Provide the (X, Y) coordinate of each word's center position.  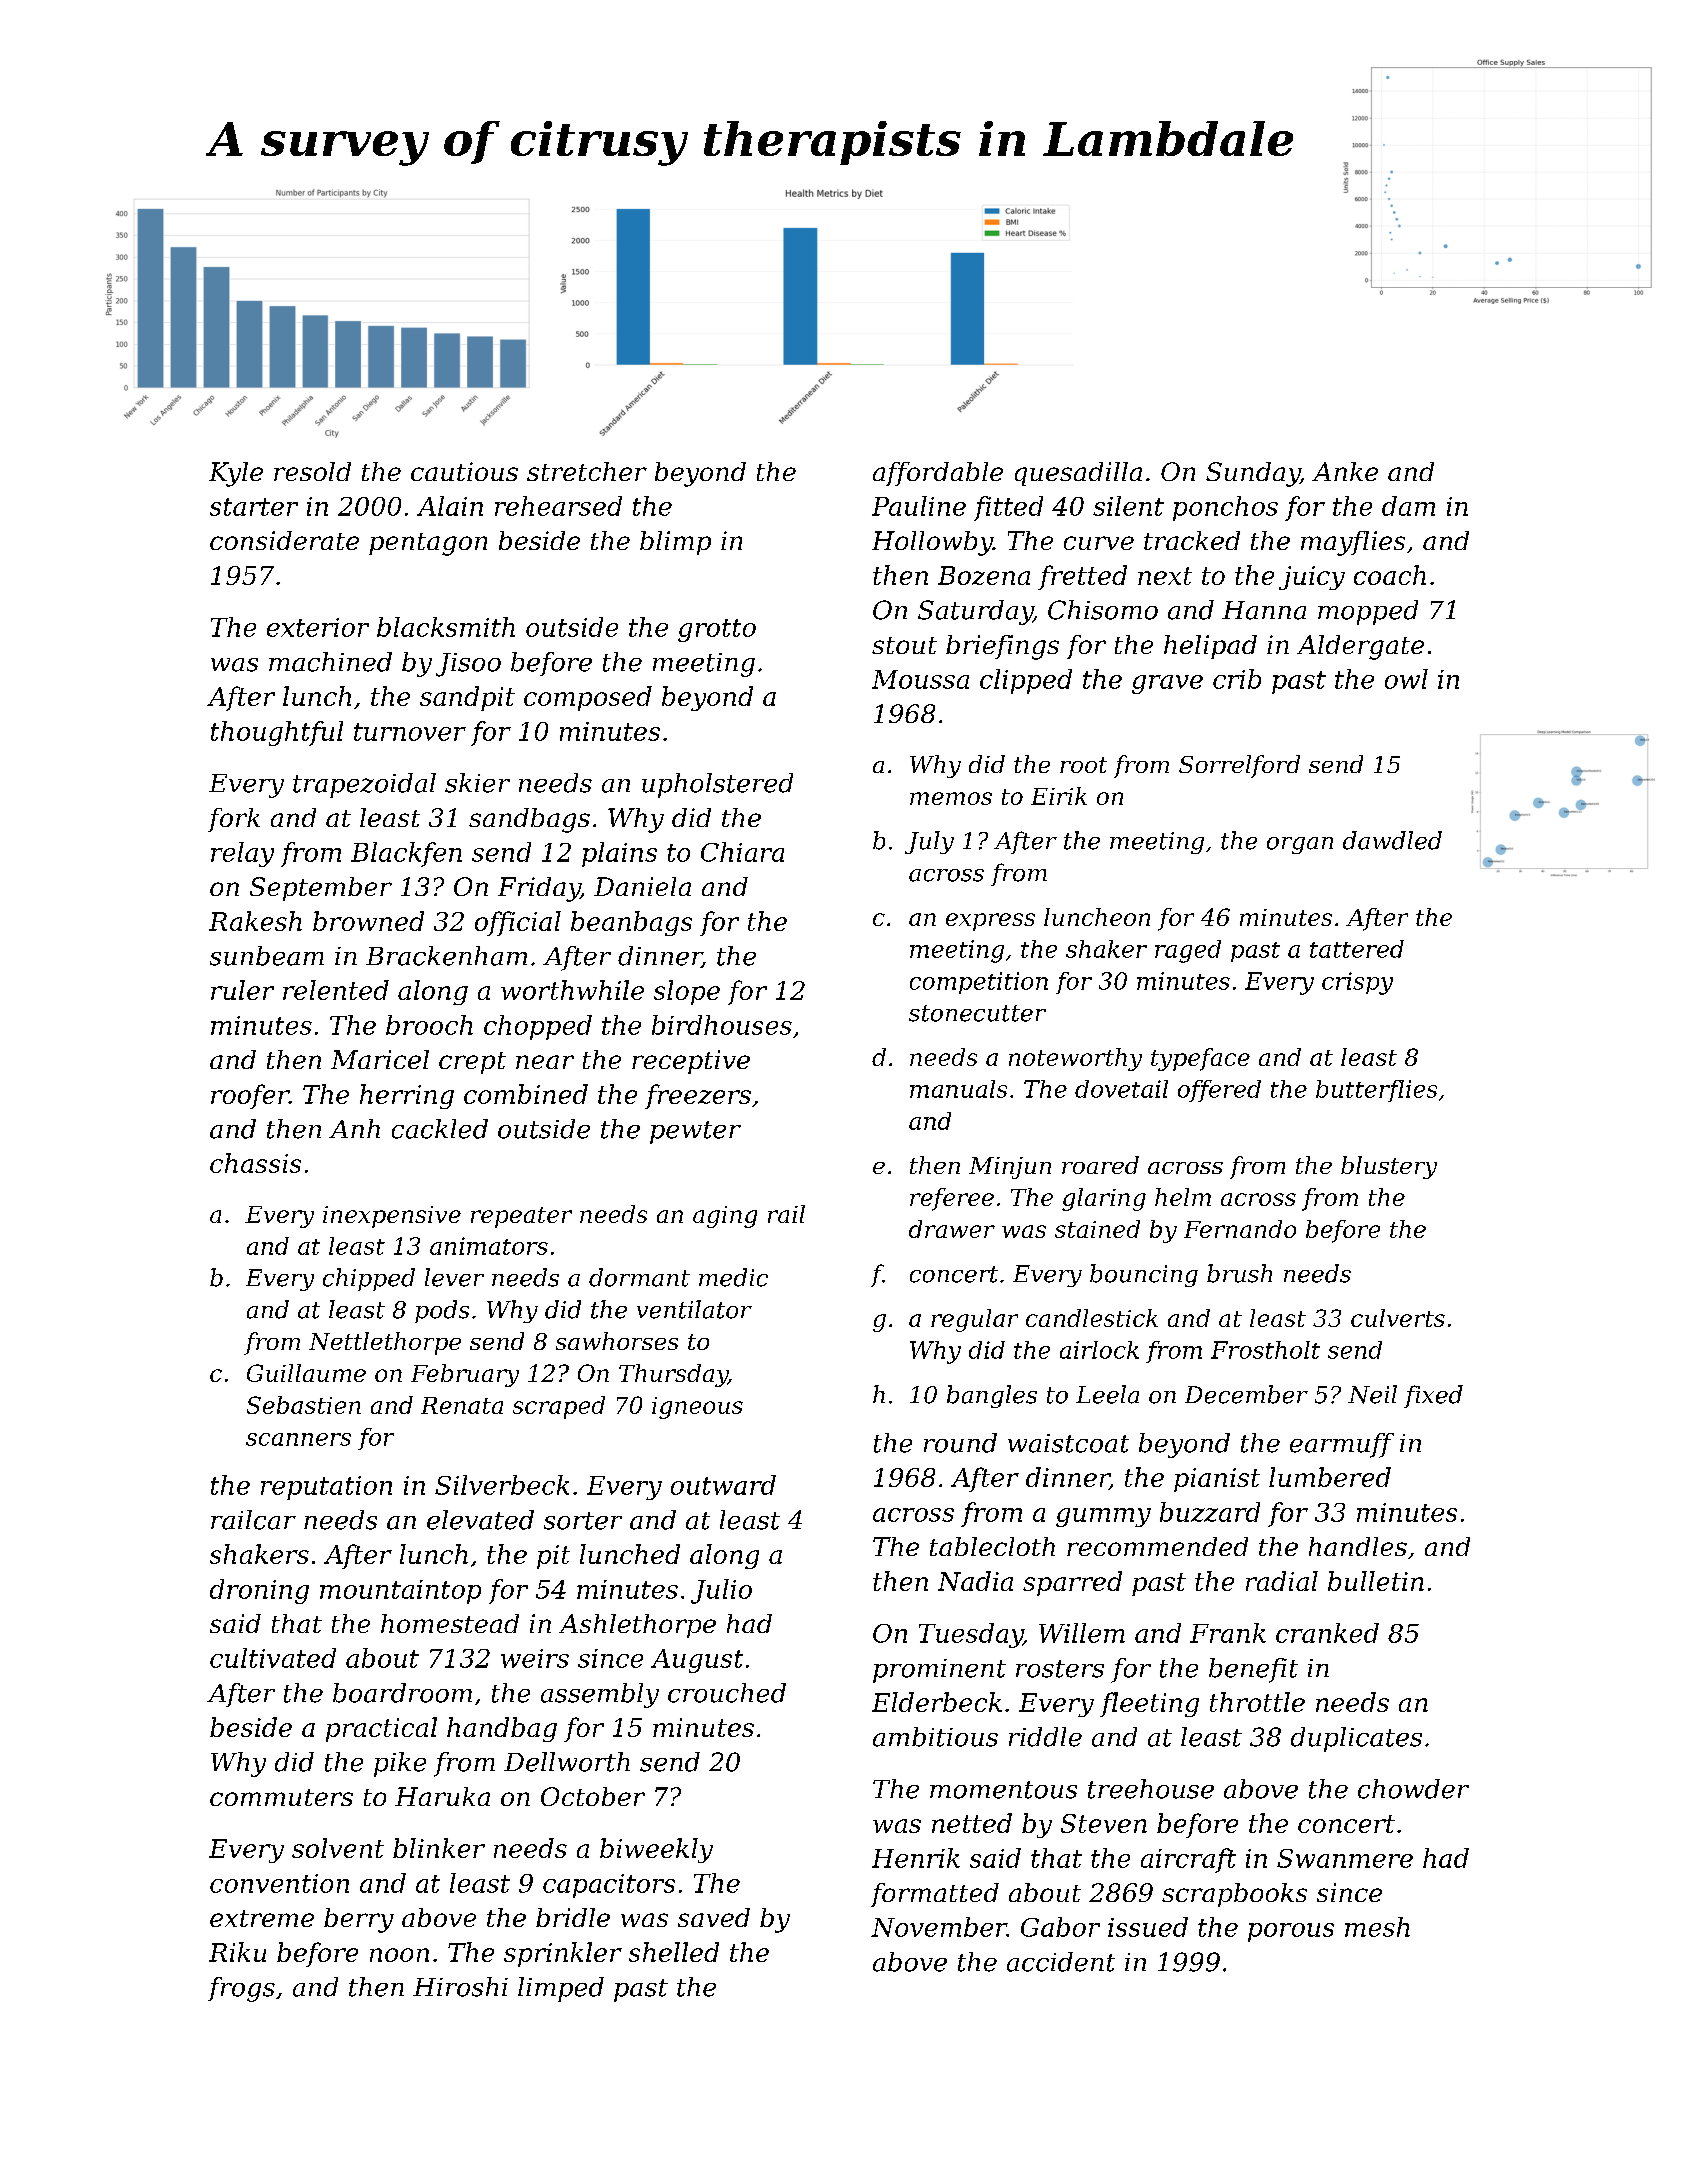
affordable (938, 474)
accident (1061, 1962)
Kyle (236, 474)
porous (1291, 1932)
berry (359, 1920)
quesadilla (1078, 474)
